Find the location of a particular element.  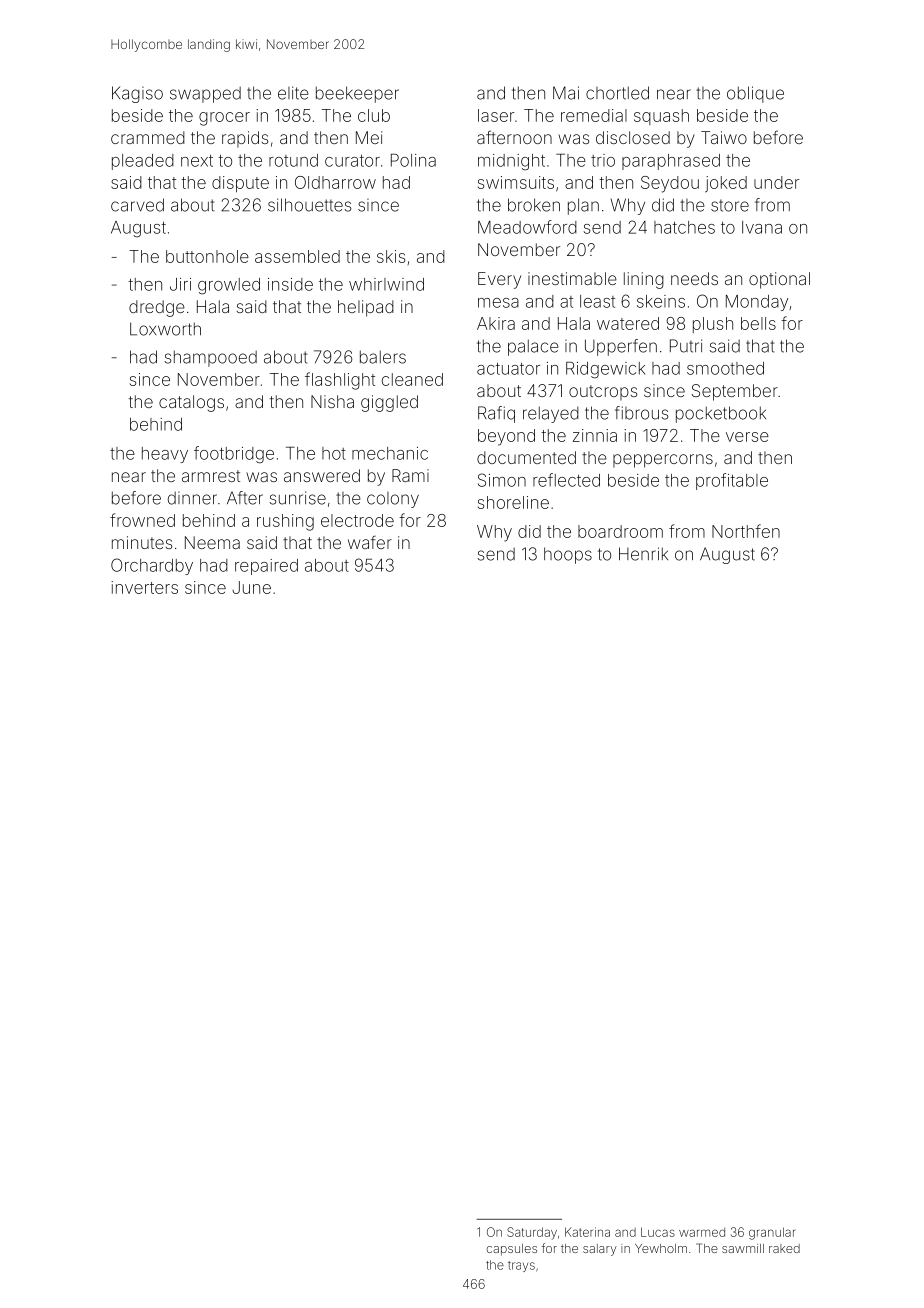

Rafiq is located at coordinates (496, 414).
